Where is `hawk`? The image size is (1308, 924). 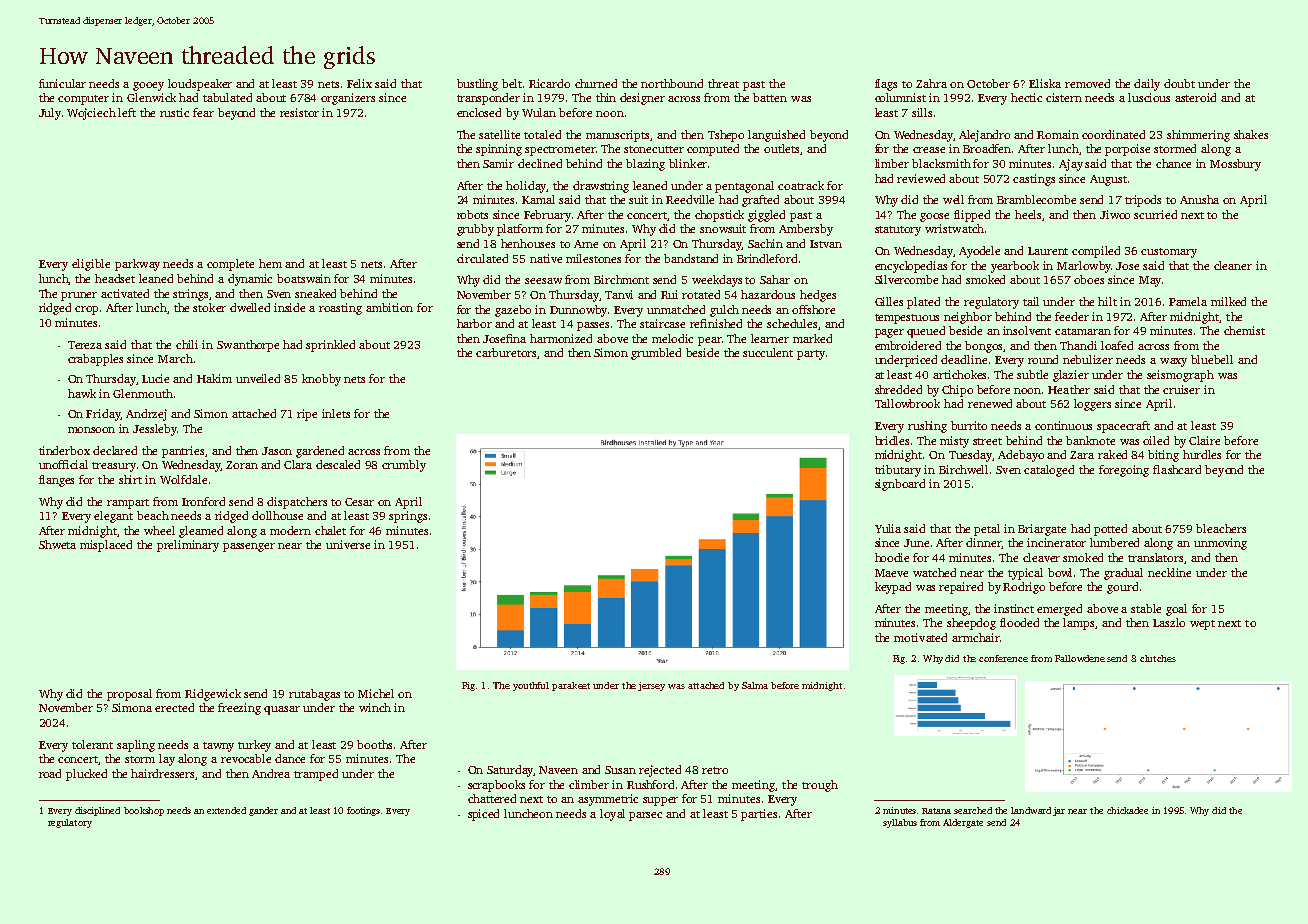 hawk is located at coordinates (82, 393).
